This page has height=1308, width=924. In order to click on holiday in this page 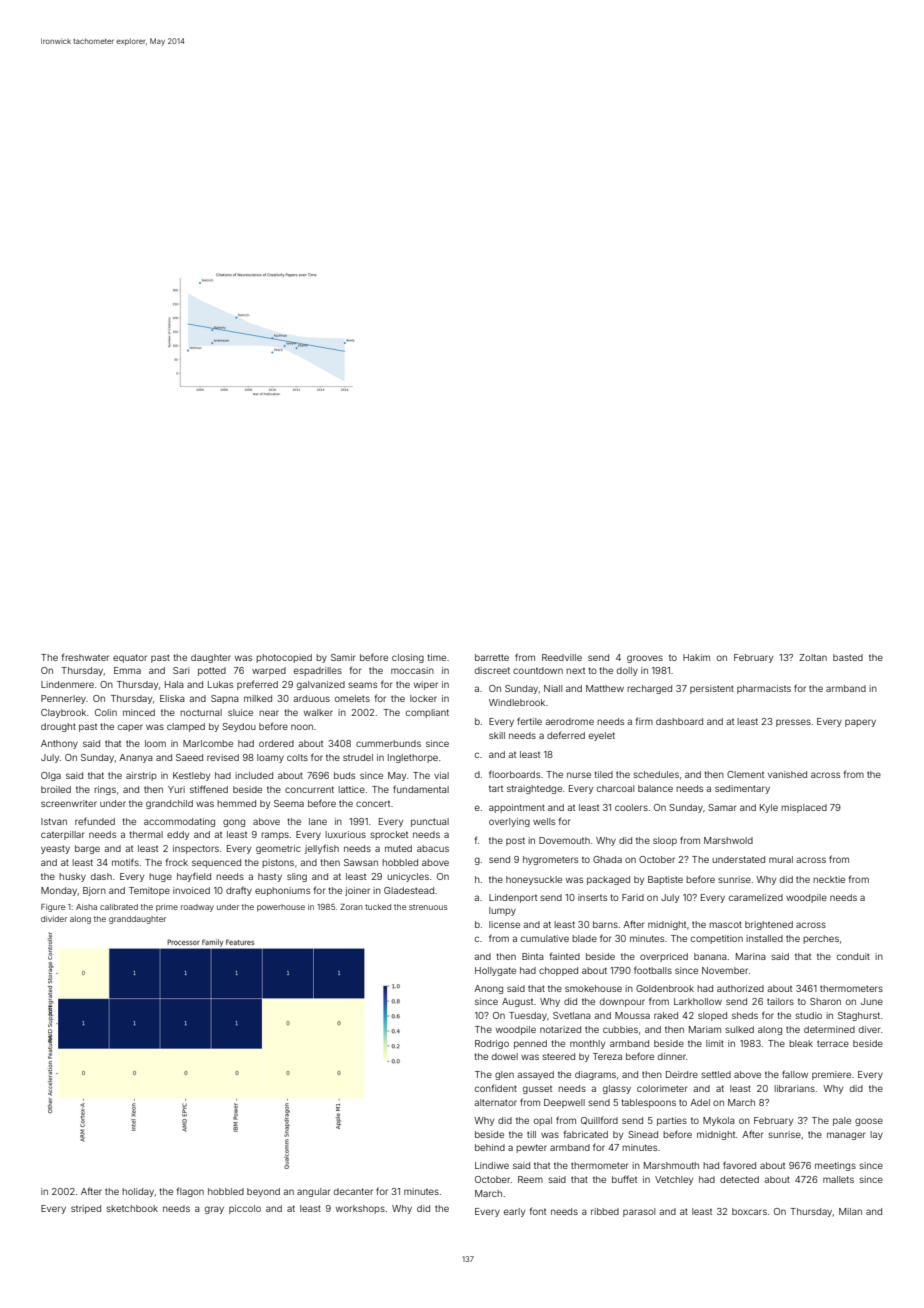, I will do `click(138, 1192)`.
